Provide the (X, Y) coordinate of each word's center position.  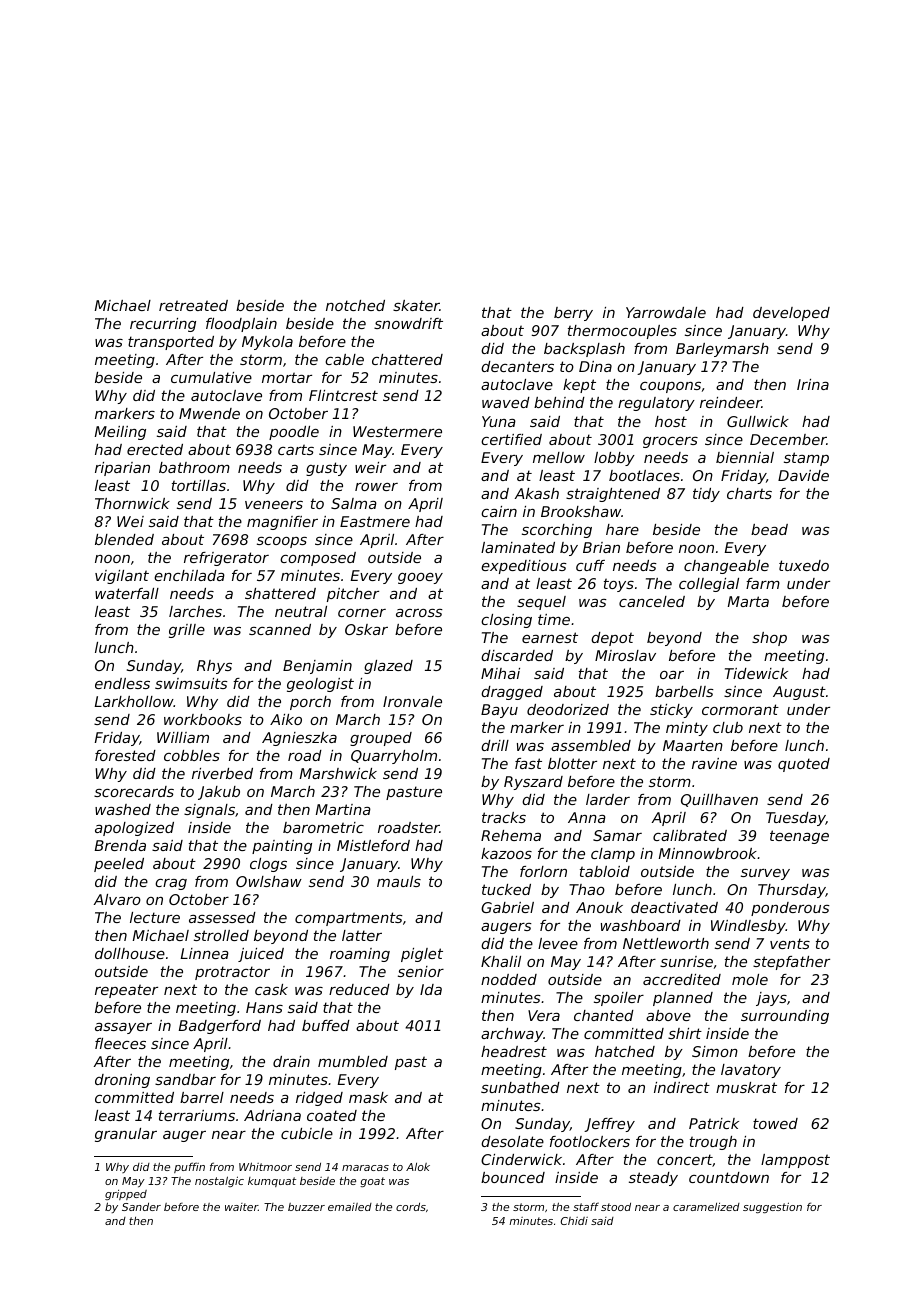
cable (344, 359)
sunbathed (520, 1087)
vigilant (122, 577)
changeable (726, 567)
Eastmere (375, 521)
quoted (804, 765)
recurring (163, 325)
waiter (241, 1207)
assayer (123, 1028)
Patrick (714, 1123)
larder (608, 799)
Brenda (120, 845)
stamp (806, 459)
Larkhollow (134, 701)
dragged (512, 693)
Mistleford (373, 845)
